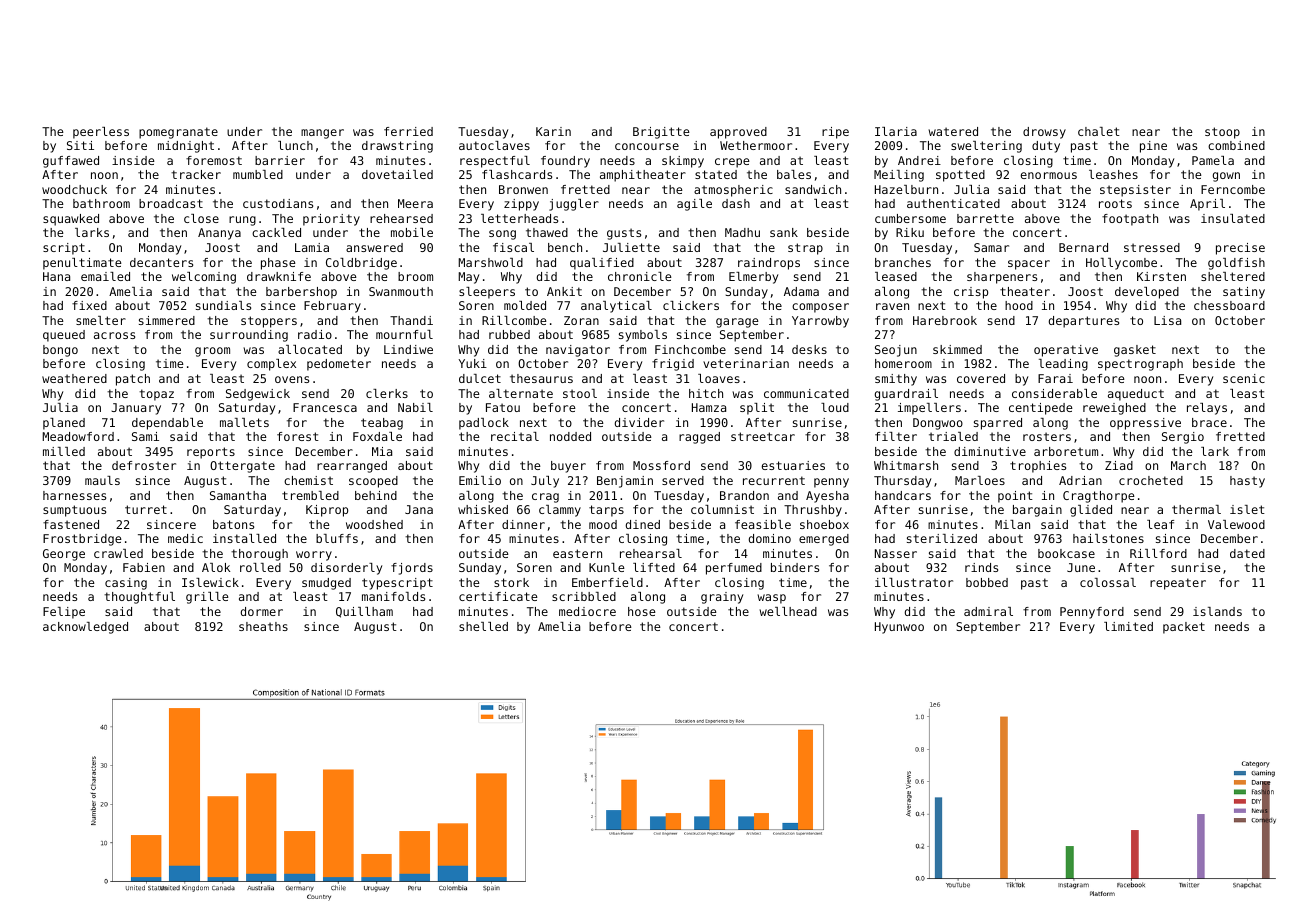 The width and height of the image is (1308, 924). I want to click on Valewood, so click(1236, 524).
